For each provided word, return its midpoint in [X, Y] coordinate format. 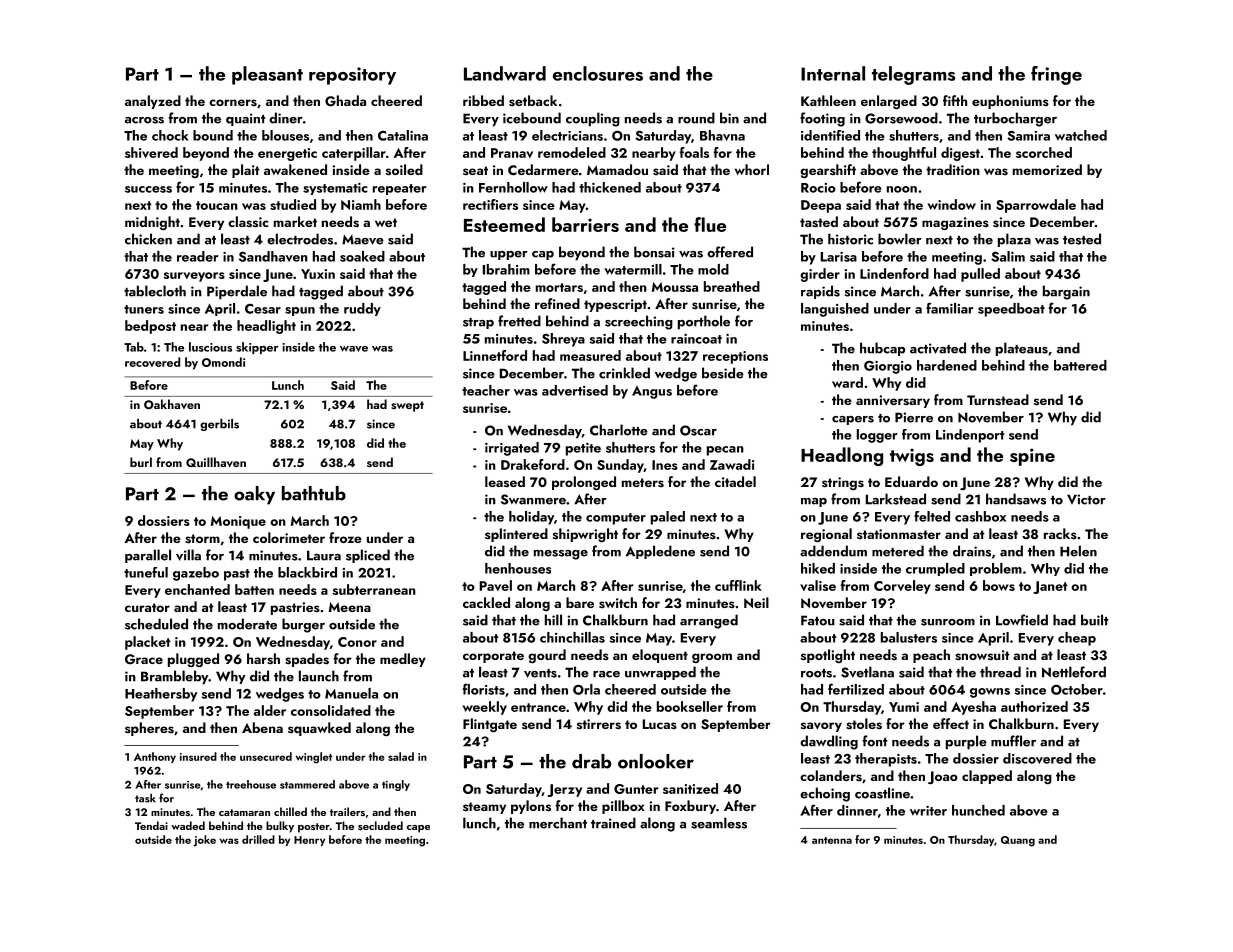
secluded [380, 825]
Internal [833, 73]
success [148, 189]
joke [204, 841]
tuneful [146, 572]
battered [1080, 365]
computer [616, 519]
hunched [978, 810]
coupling [593, 119]
